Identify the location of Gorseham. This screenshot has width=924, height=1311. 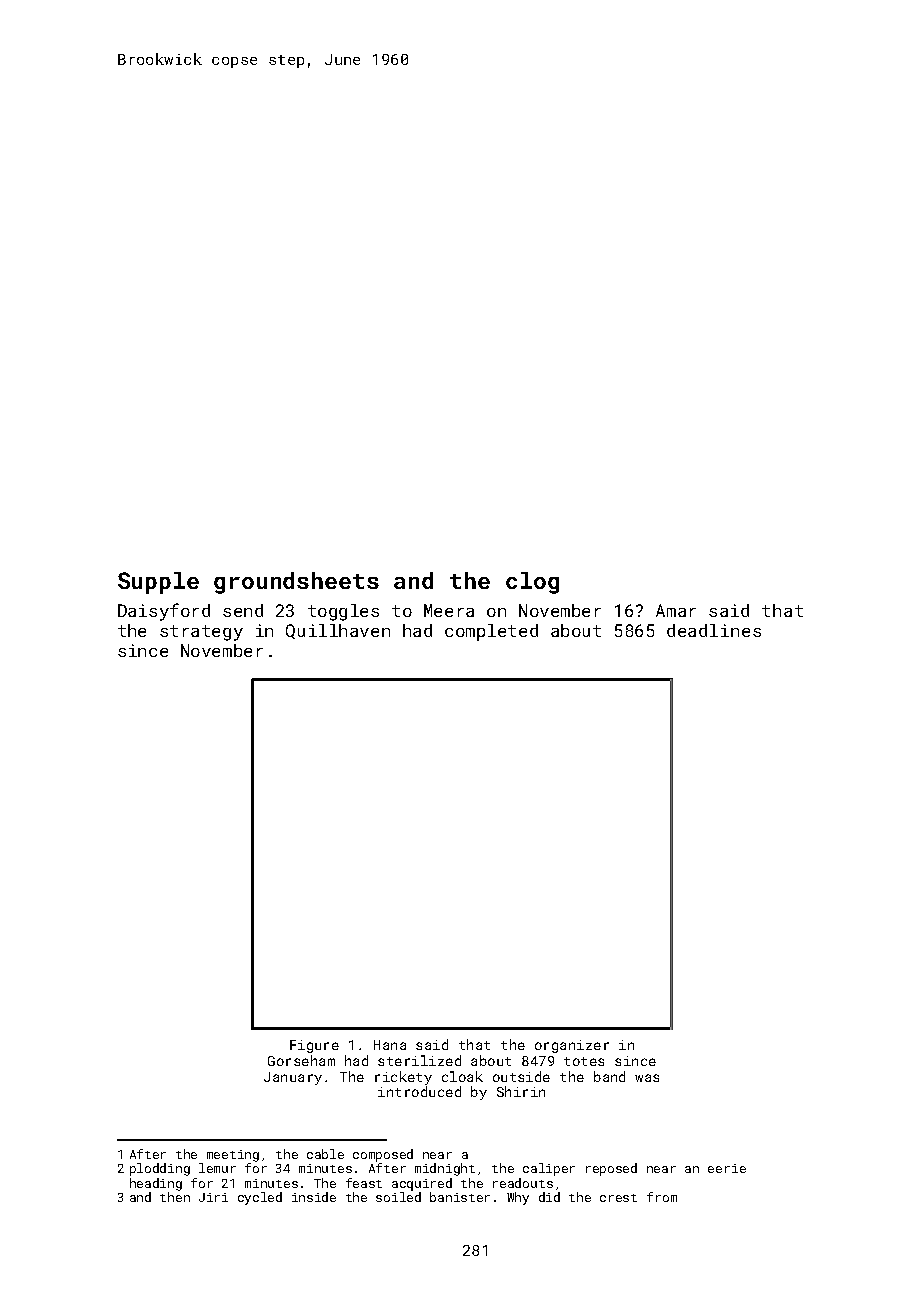
(301, 1060).
